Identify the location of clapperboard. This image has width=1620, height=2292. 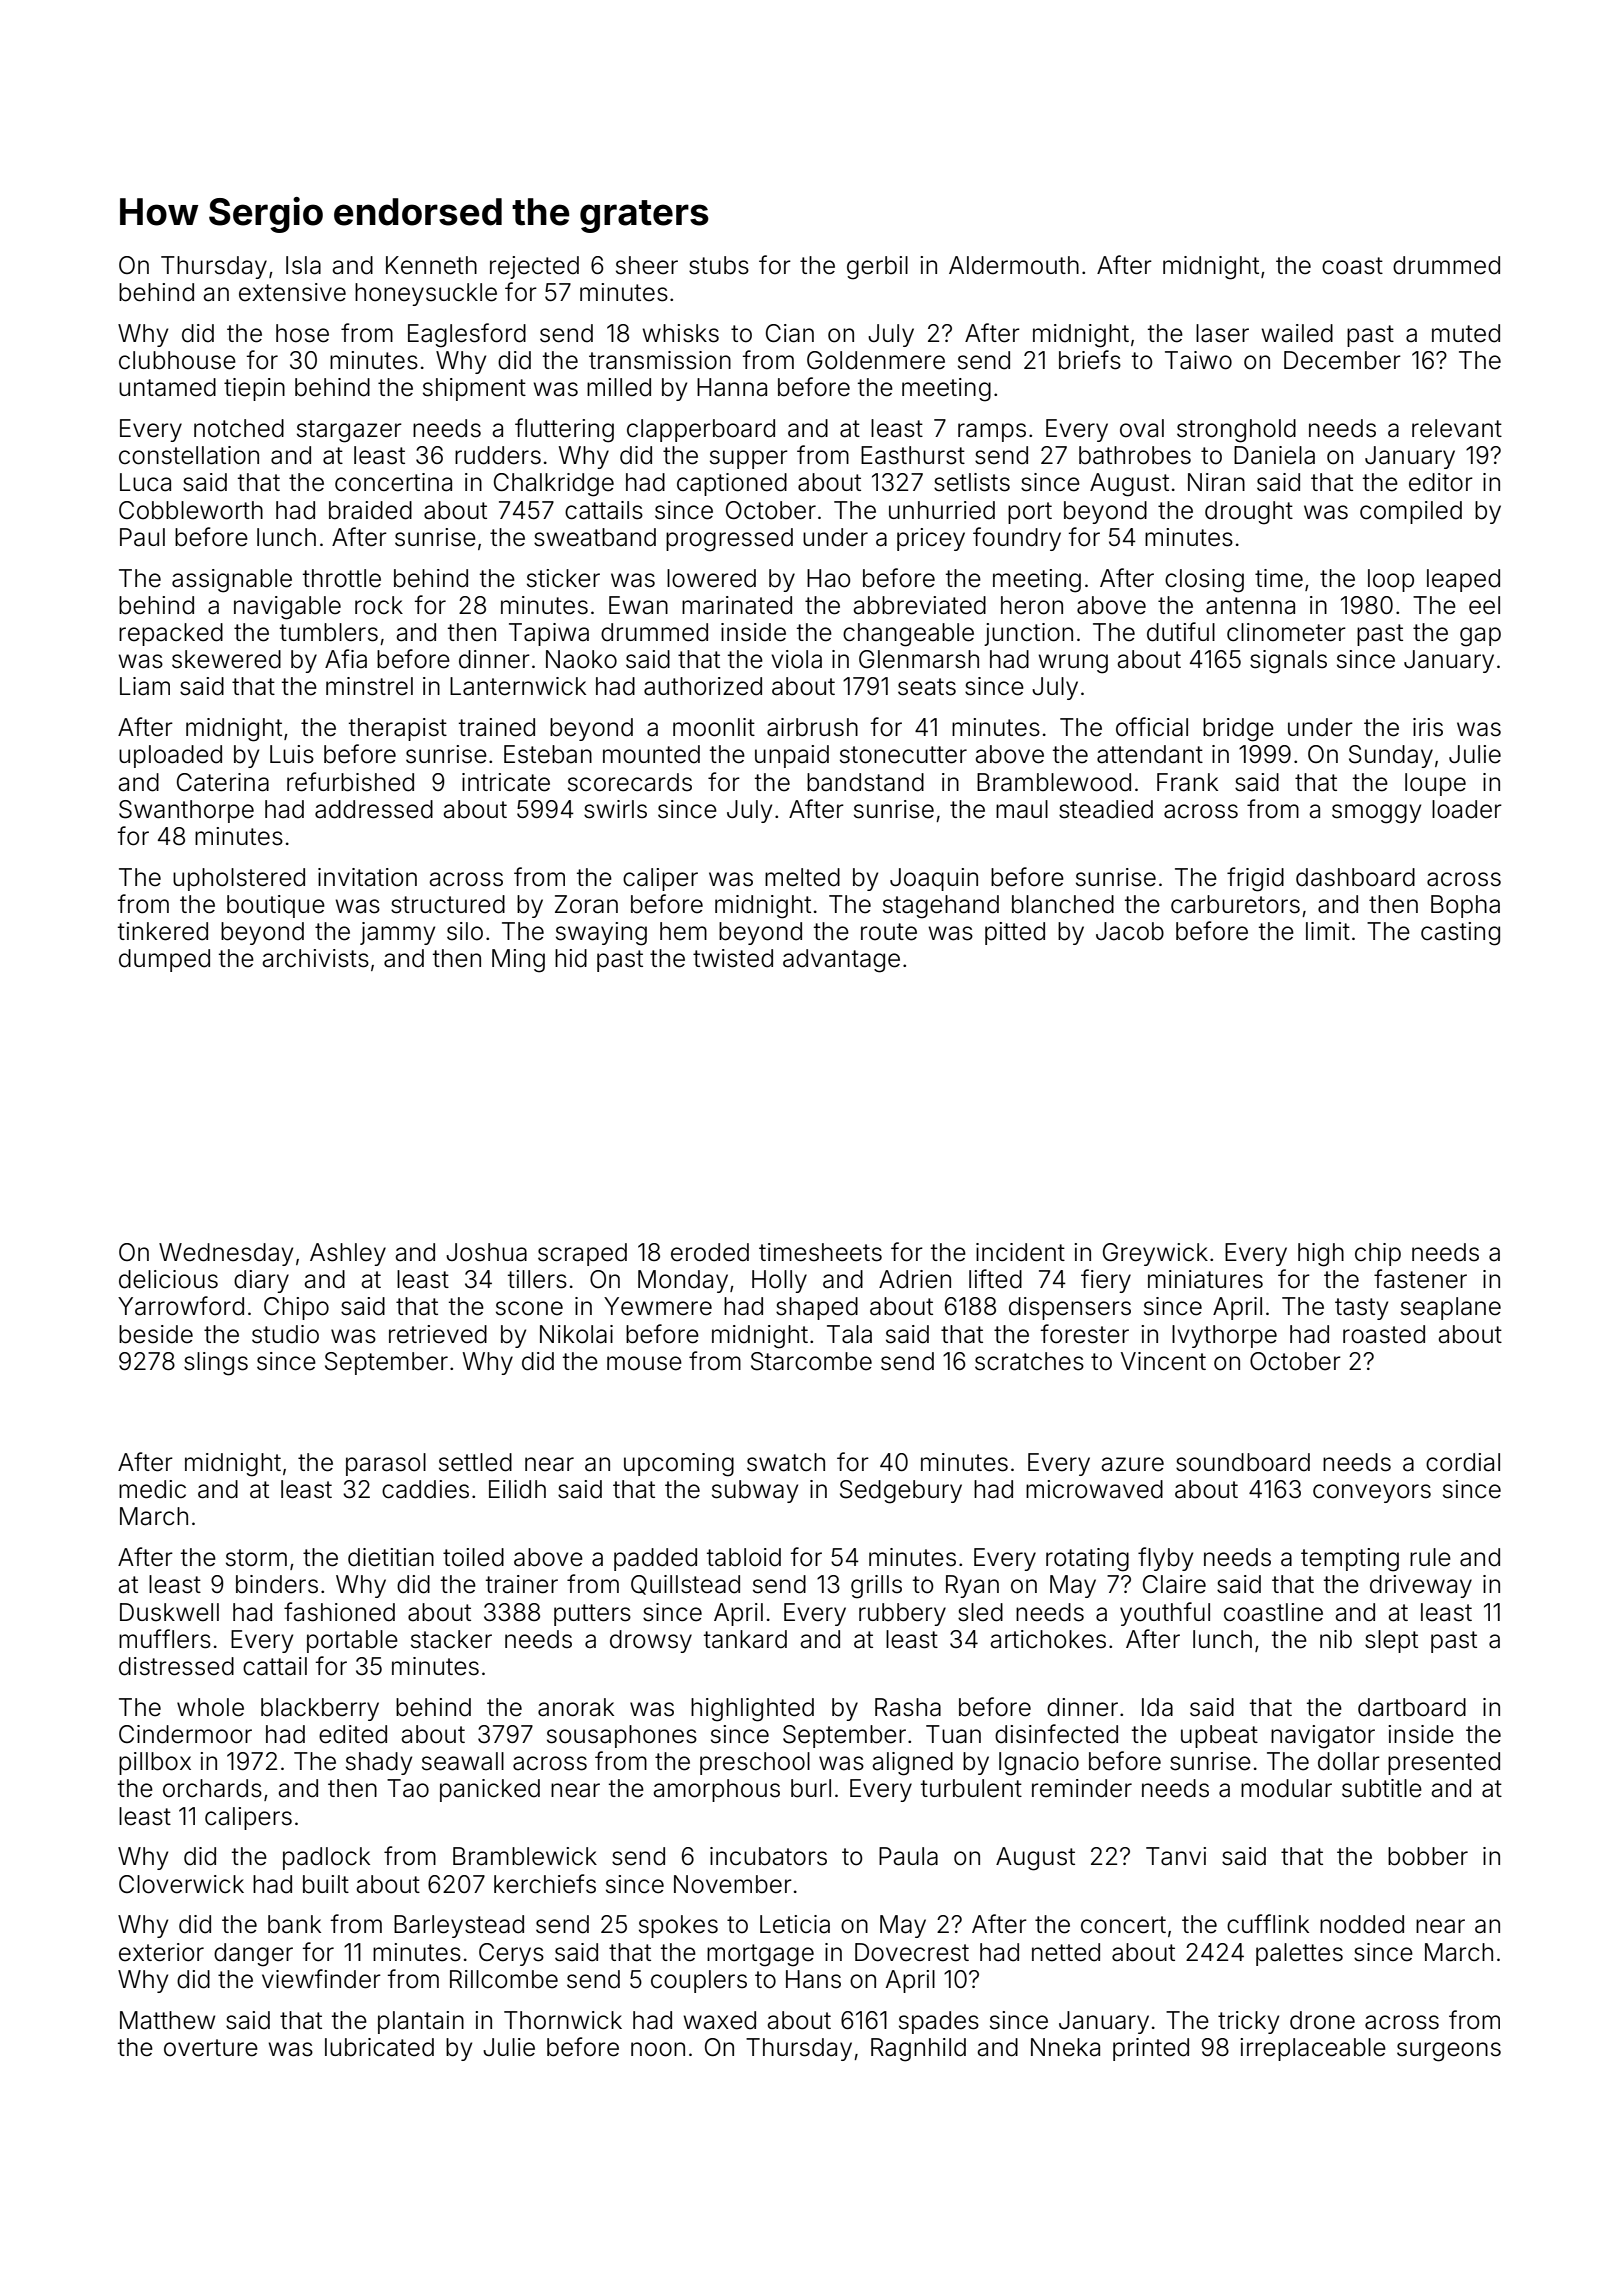
(701, 430).
